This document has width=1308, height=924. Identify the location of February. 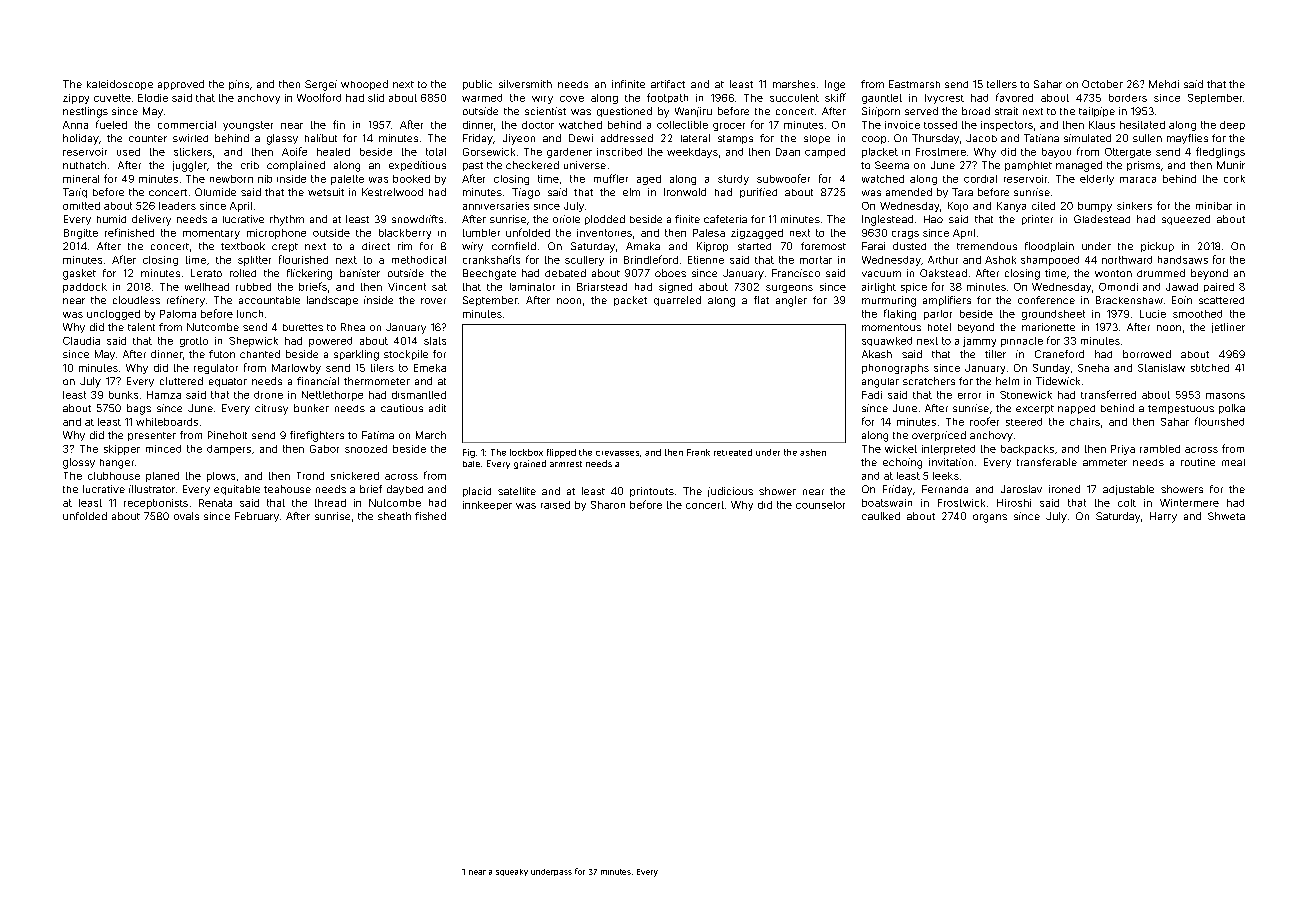
(257, 517).
